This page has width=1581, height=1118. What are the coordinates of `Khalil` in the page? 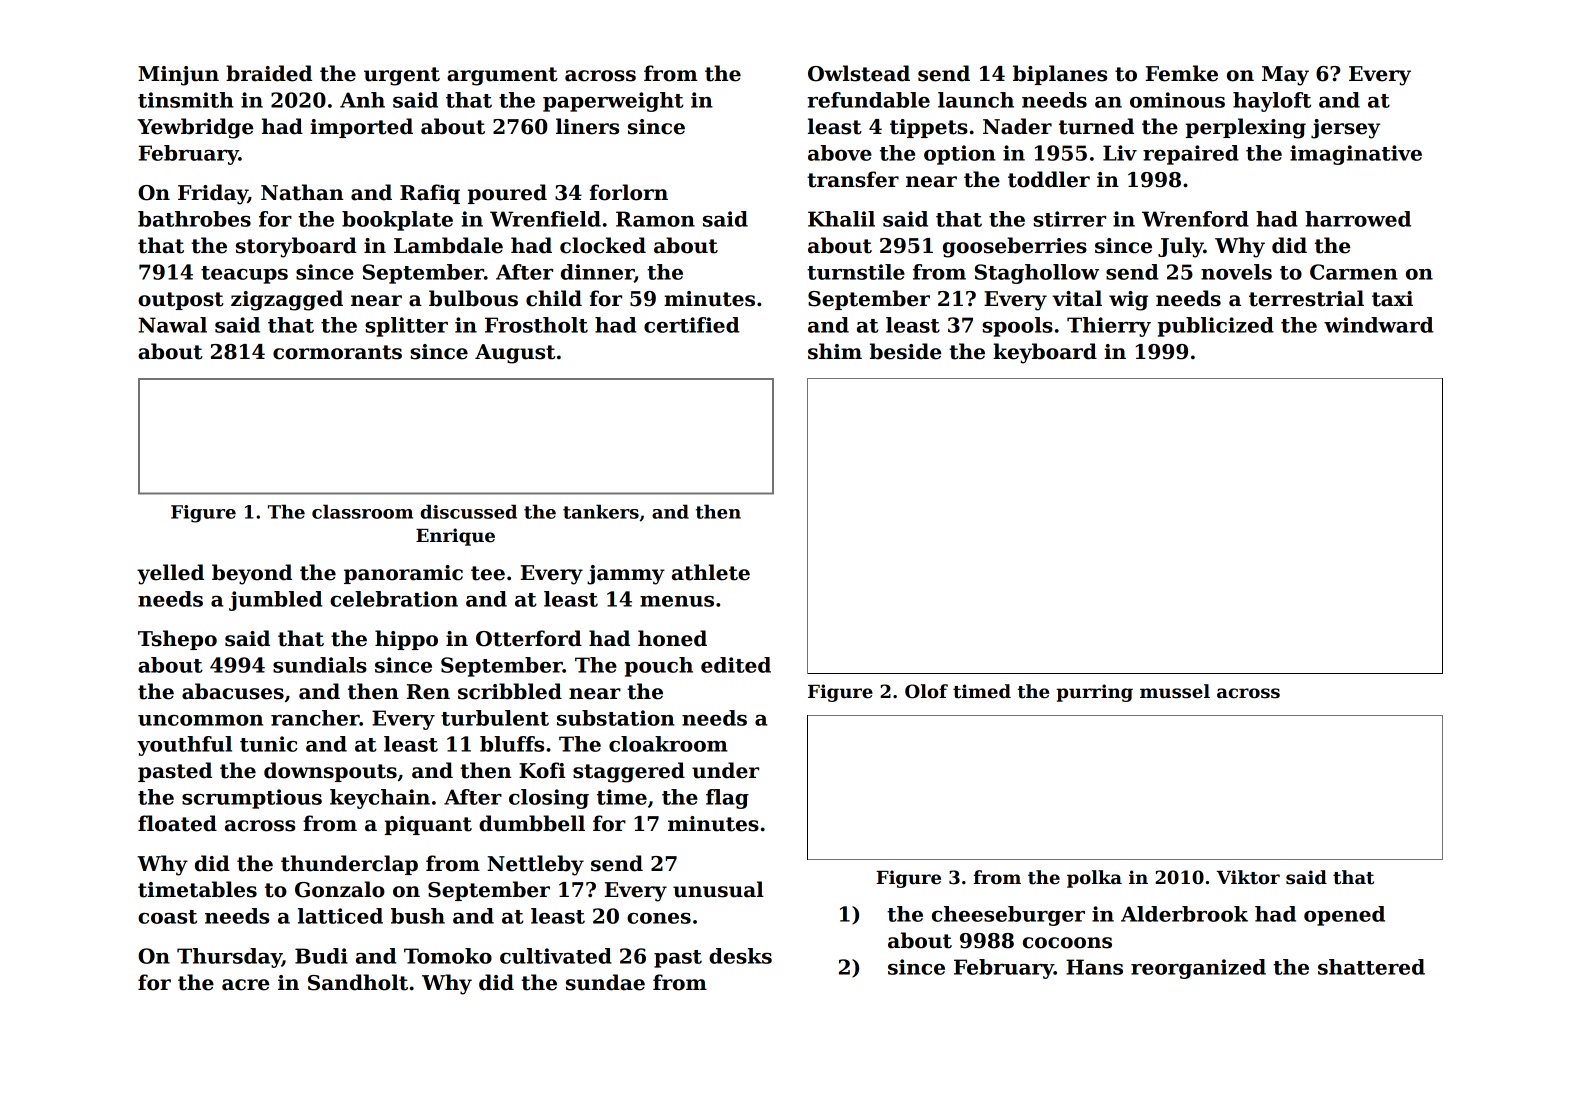 It's located at (841, 219).
